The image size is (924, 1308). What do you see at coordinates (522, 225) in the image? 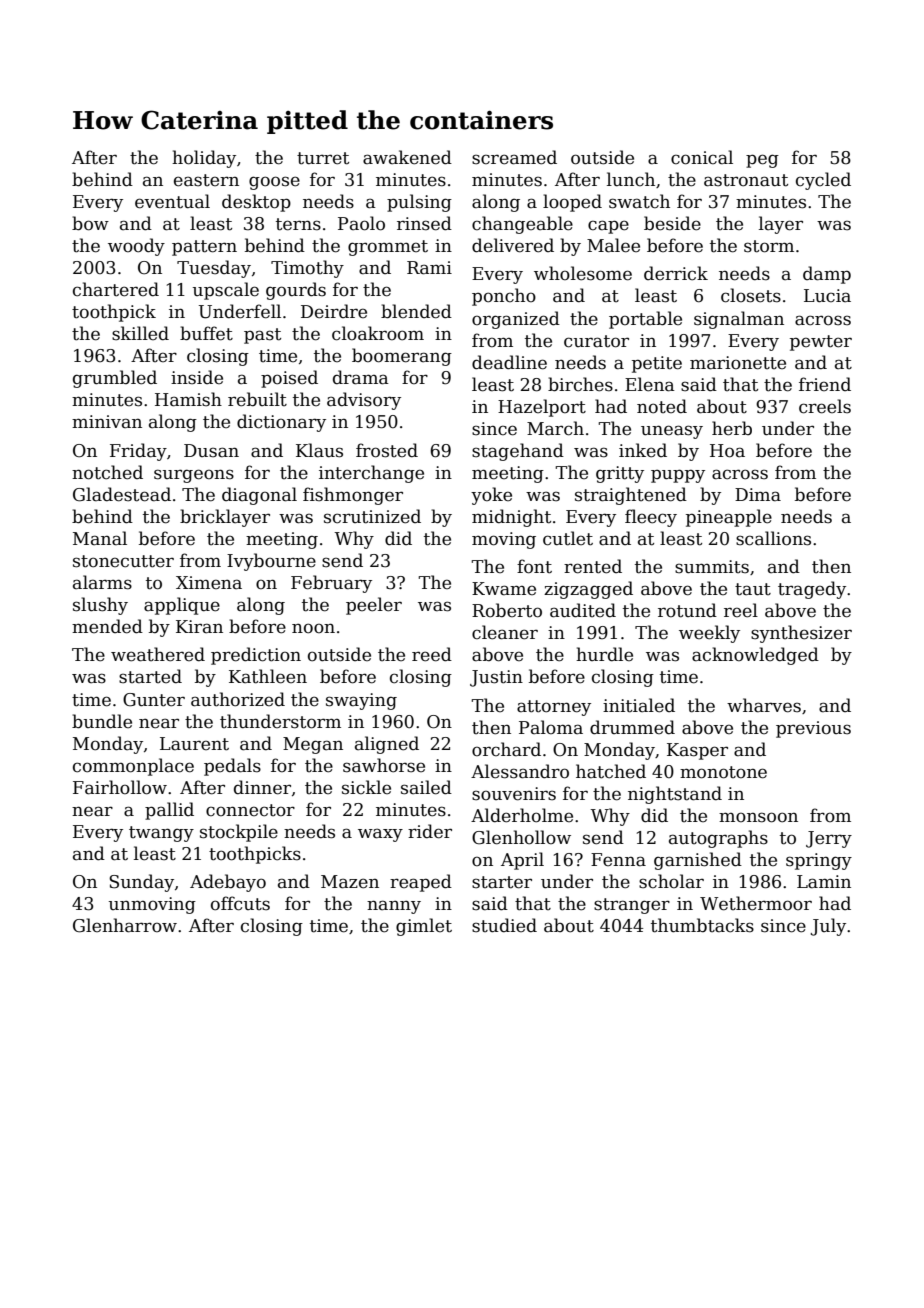
I see `changeable` at bounding box center [522, 225].
